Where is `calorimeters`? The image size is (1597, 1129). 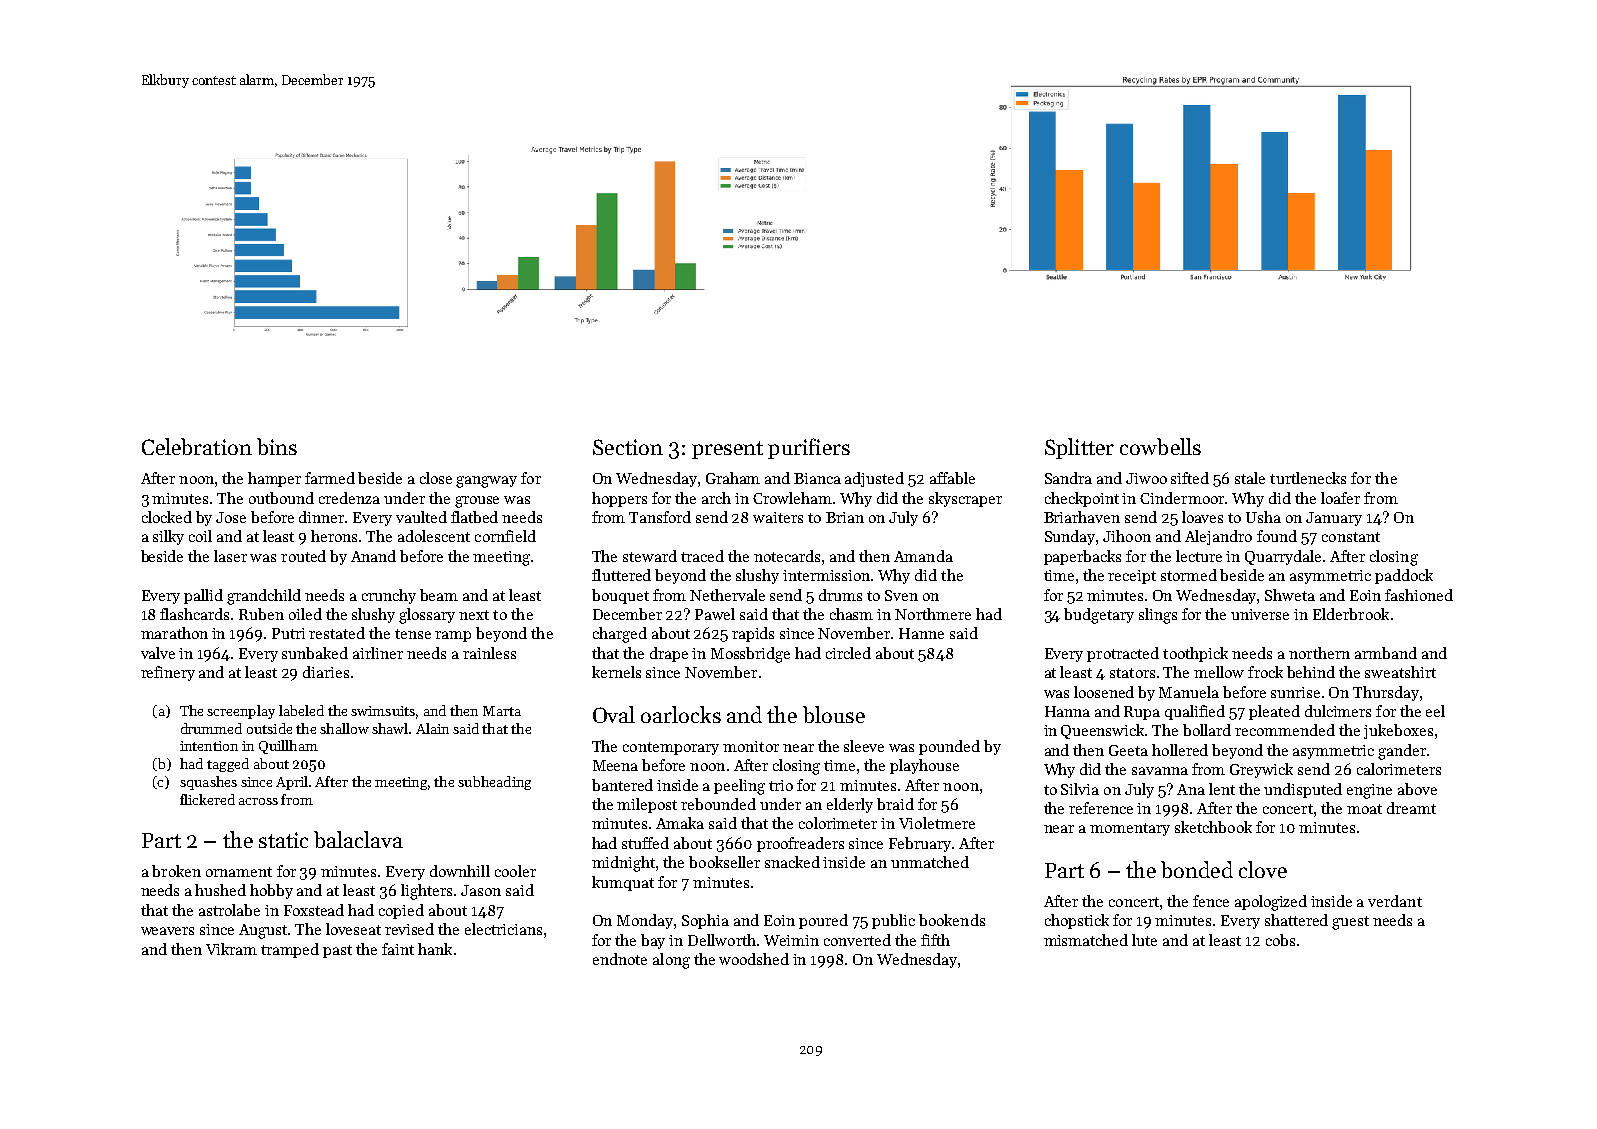
calorimeters is located at coordinates (1399, 769).
